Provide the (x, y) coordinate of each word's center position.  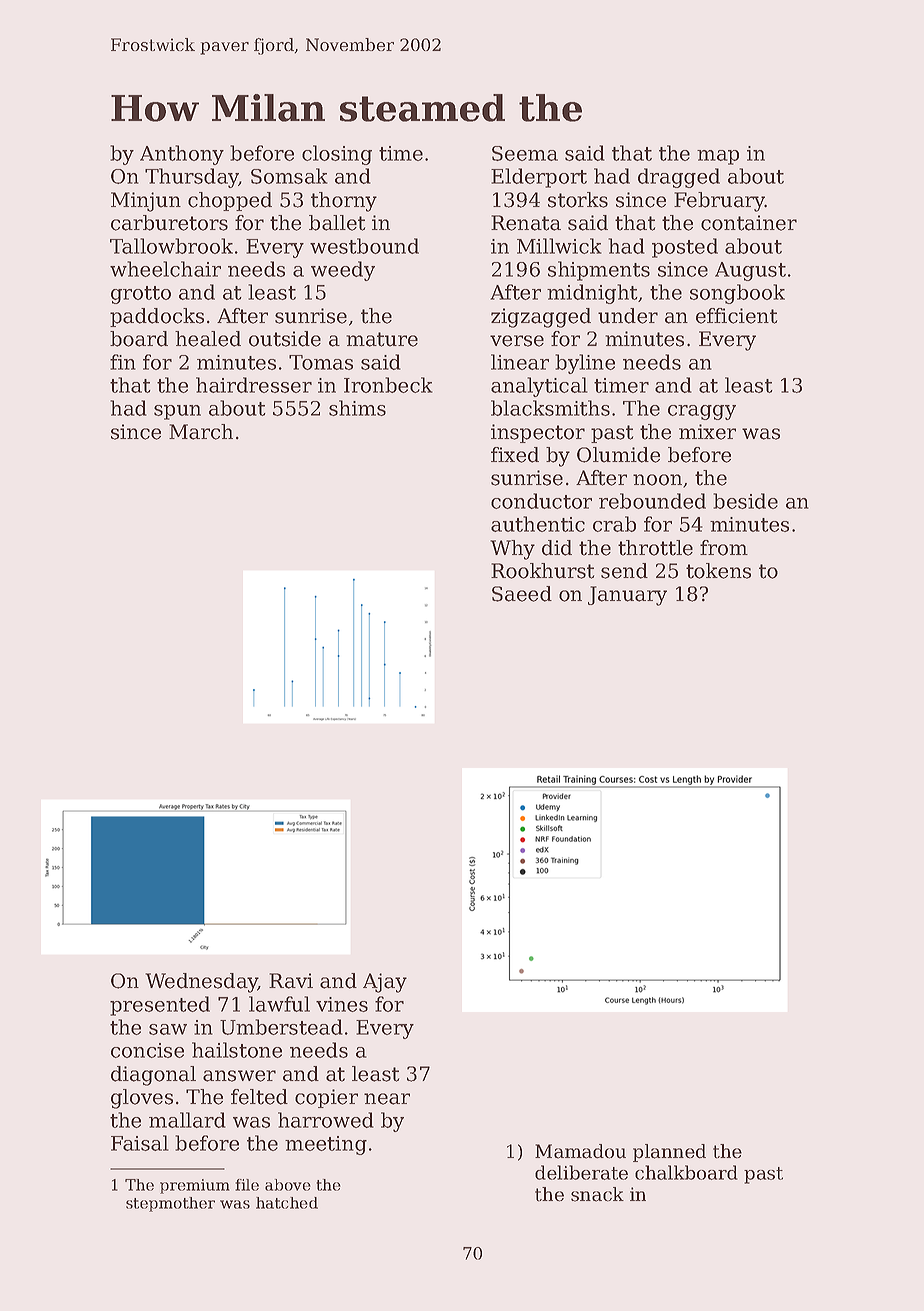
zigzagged (541, 318)
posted (685, 248)
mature (382, 339)
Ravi (291, 981)
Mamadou (580, 1151)
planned (669, 1153)
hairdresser (254, 385)
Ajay (385, 983)
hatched (287, 1203)
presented (160, 1006)
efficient (736, 316)
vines (342, 1004)
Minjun (146, 202)
